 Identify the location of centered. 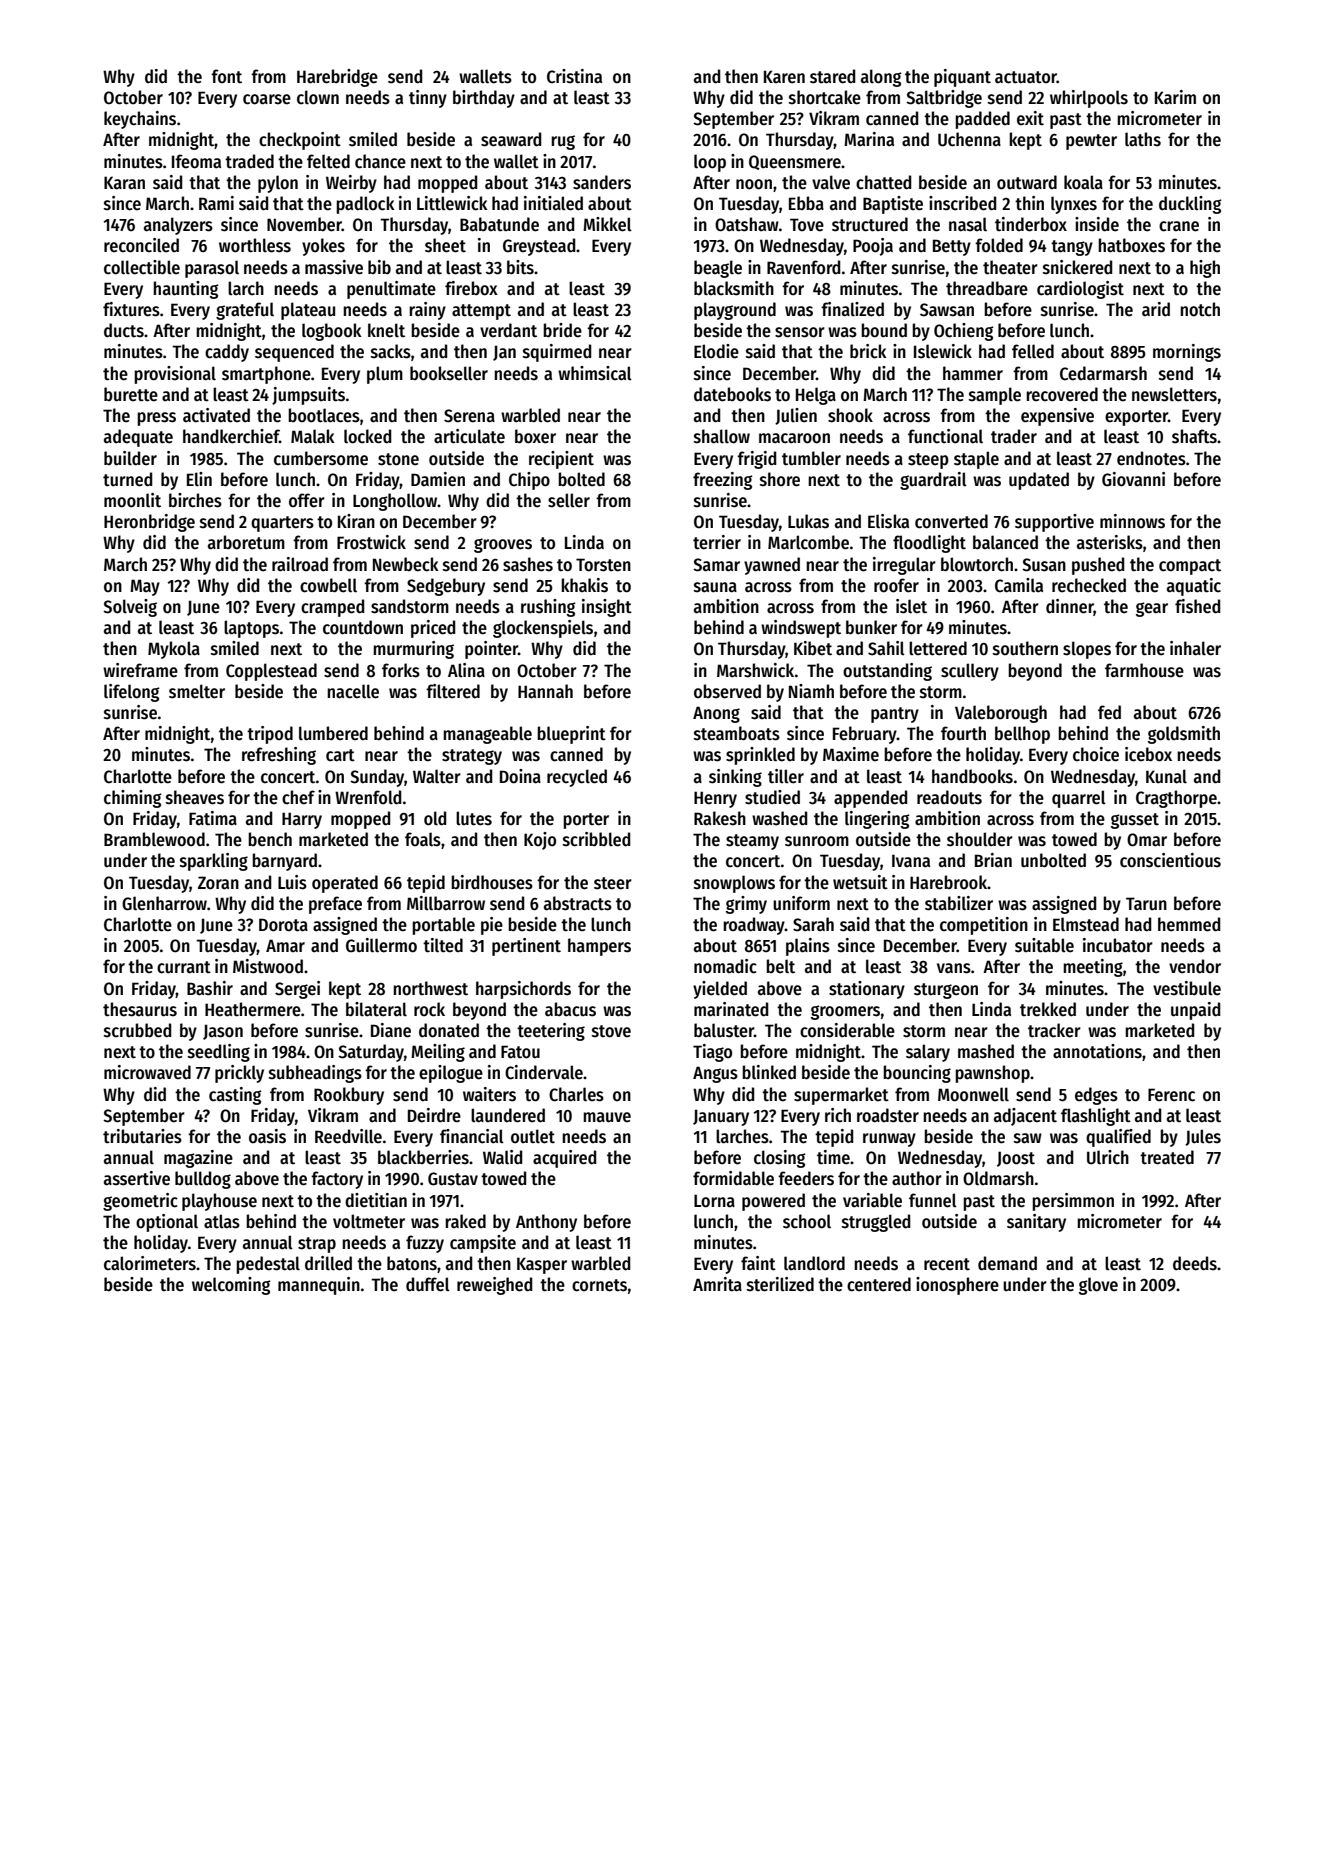
(879, 1284).
